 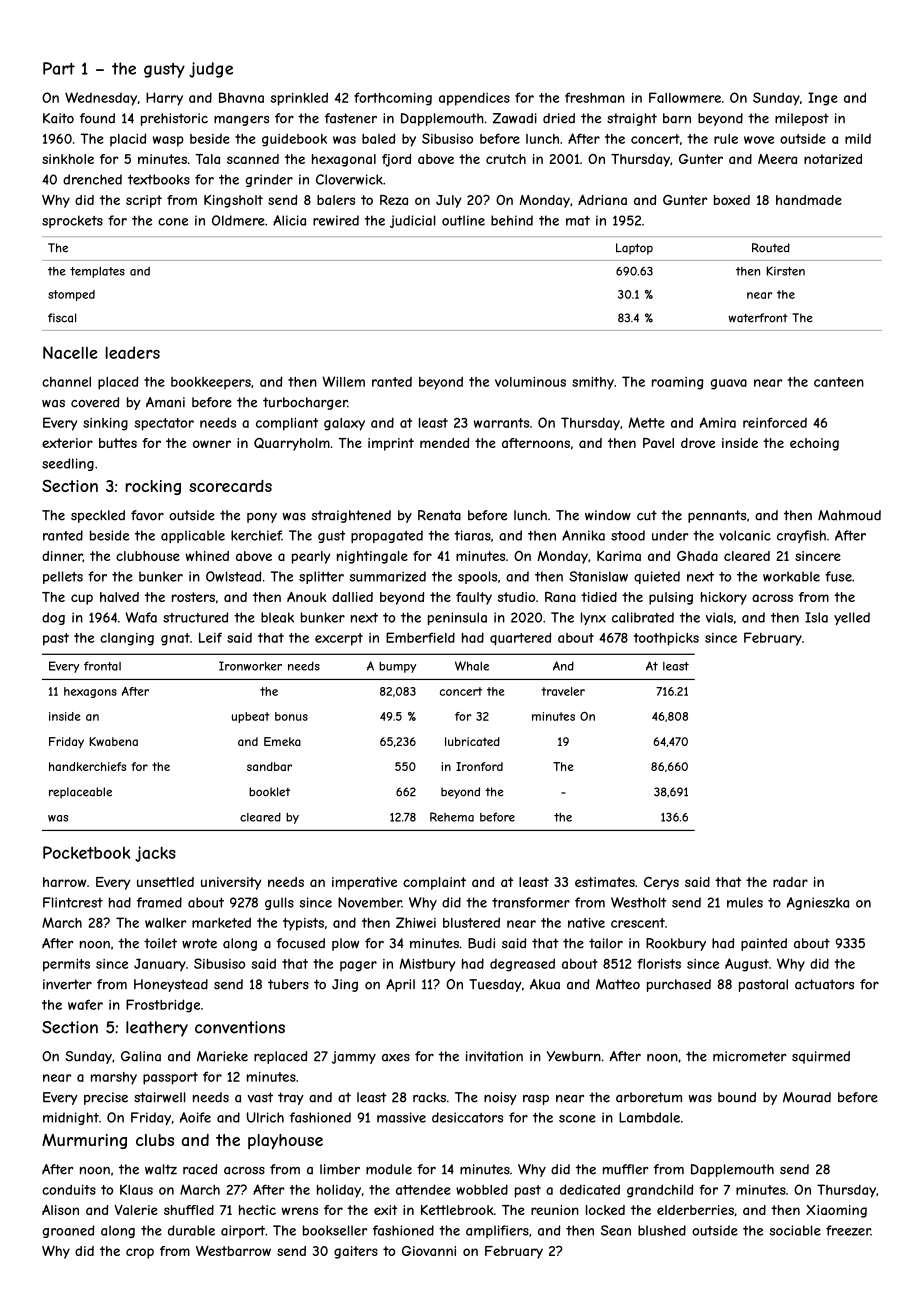 I want to click on Sean, so click(x=616, y=1230).
